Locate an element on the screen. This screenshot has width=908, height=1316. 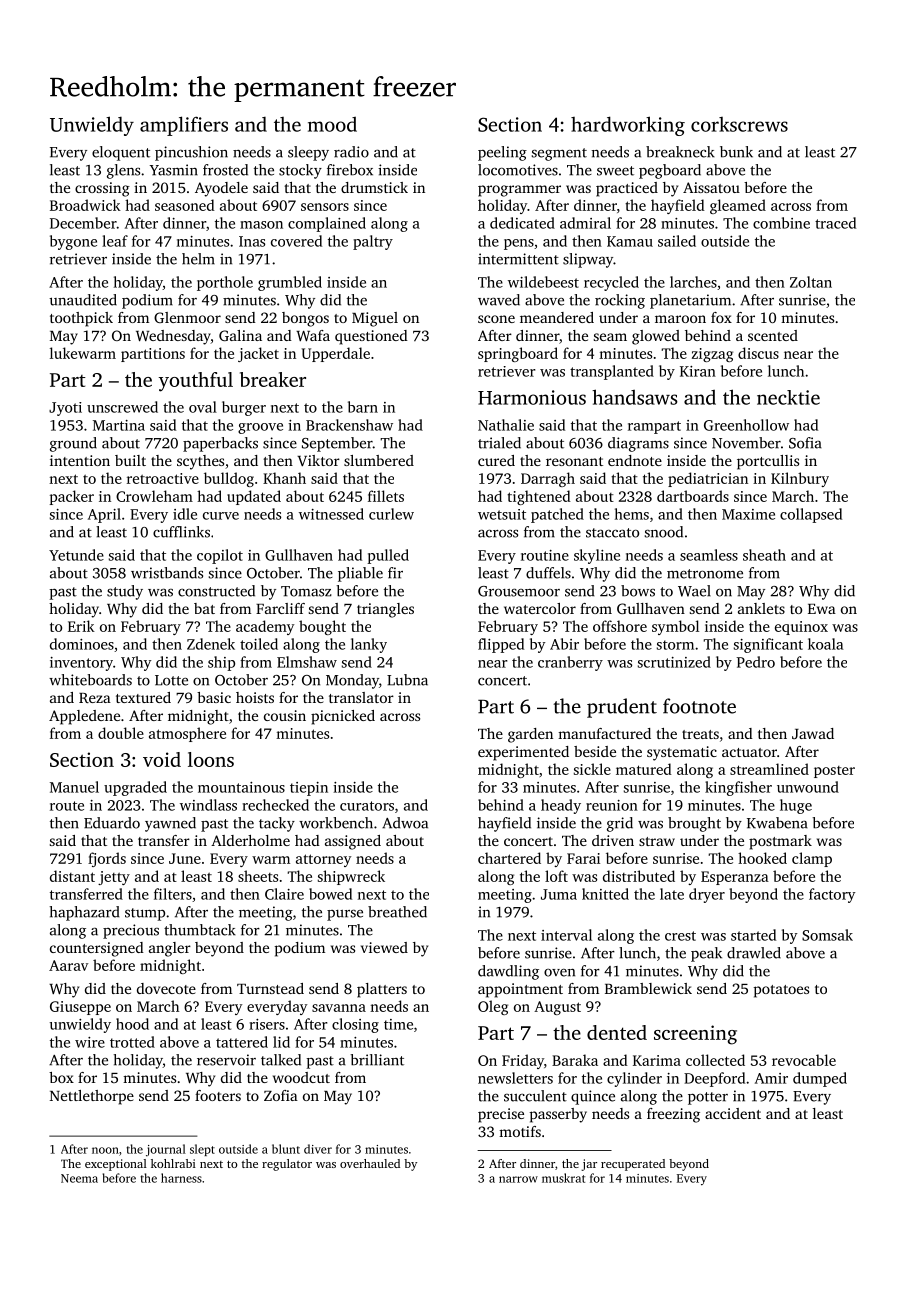
Maxime is located at coordinates (748, 514).
